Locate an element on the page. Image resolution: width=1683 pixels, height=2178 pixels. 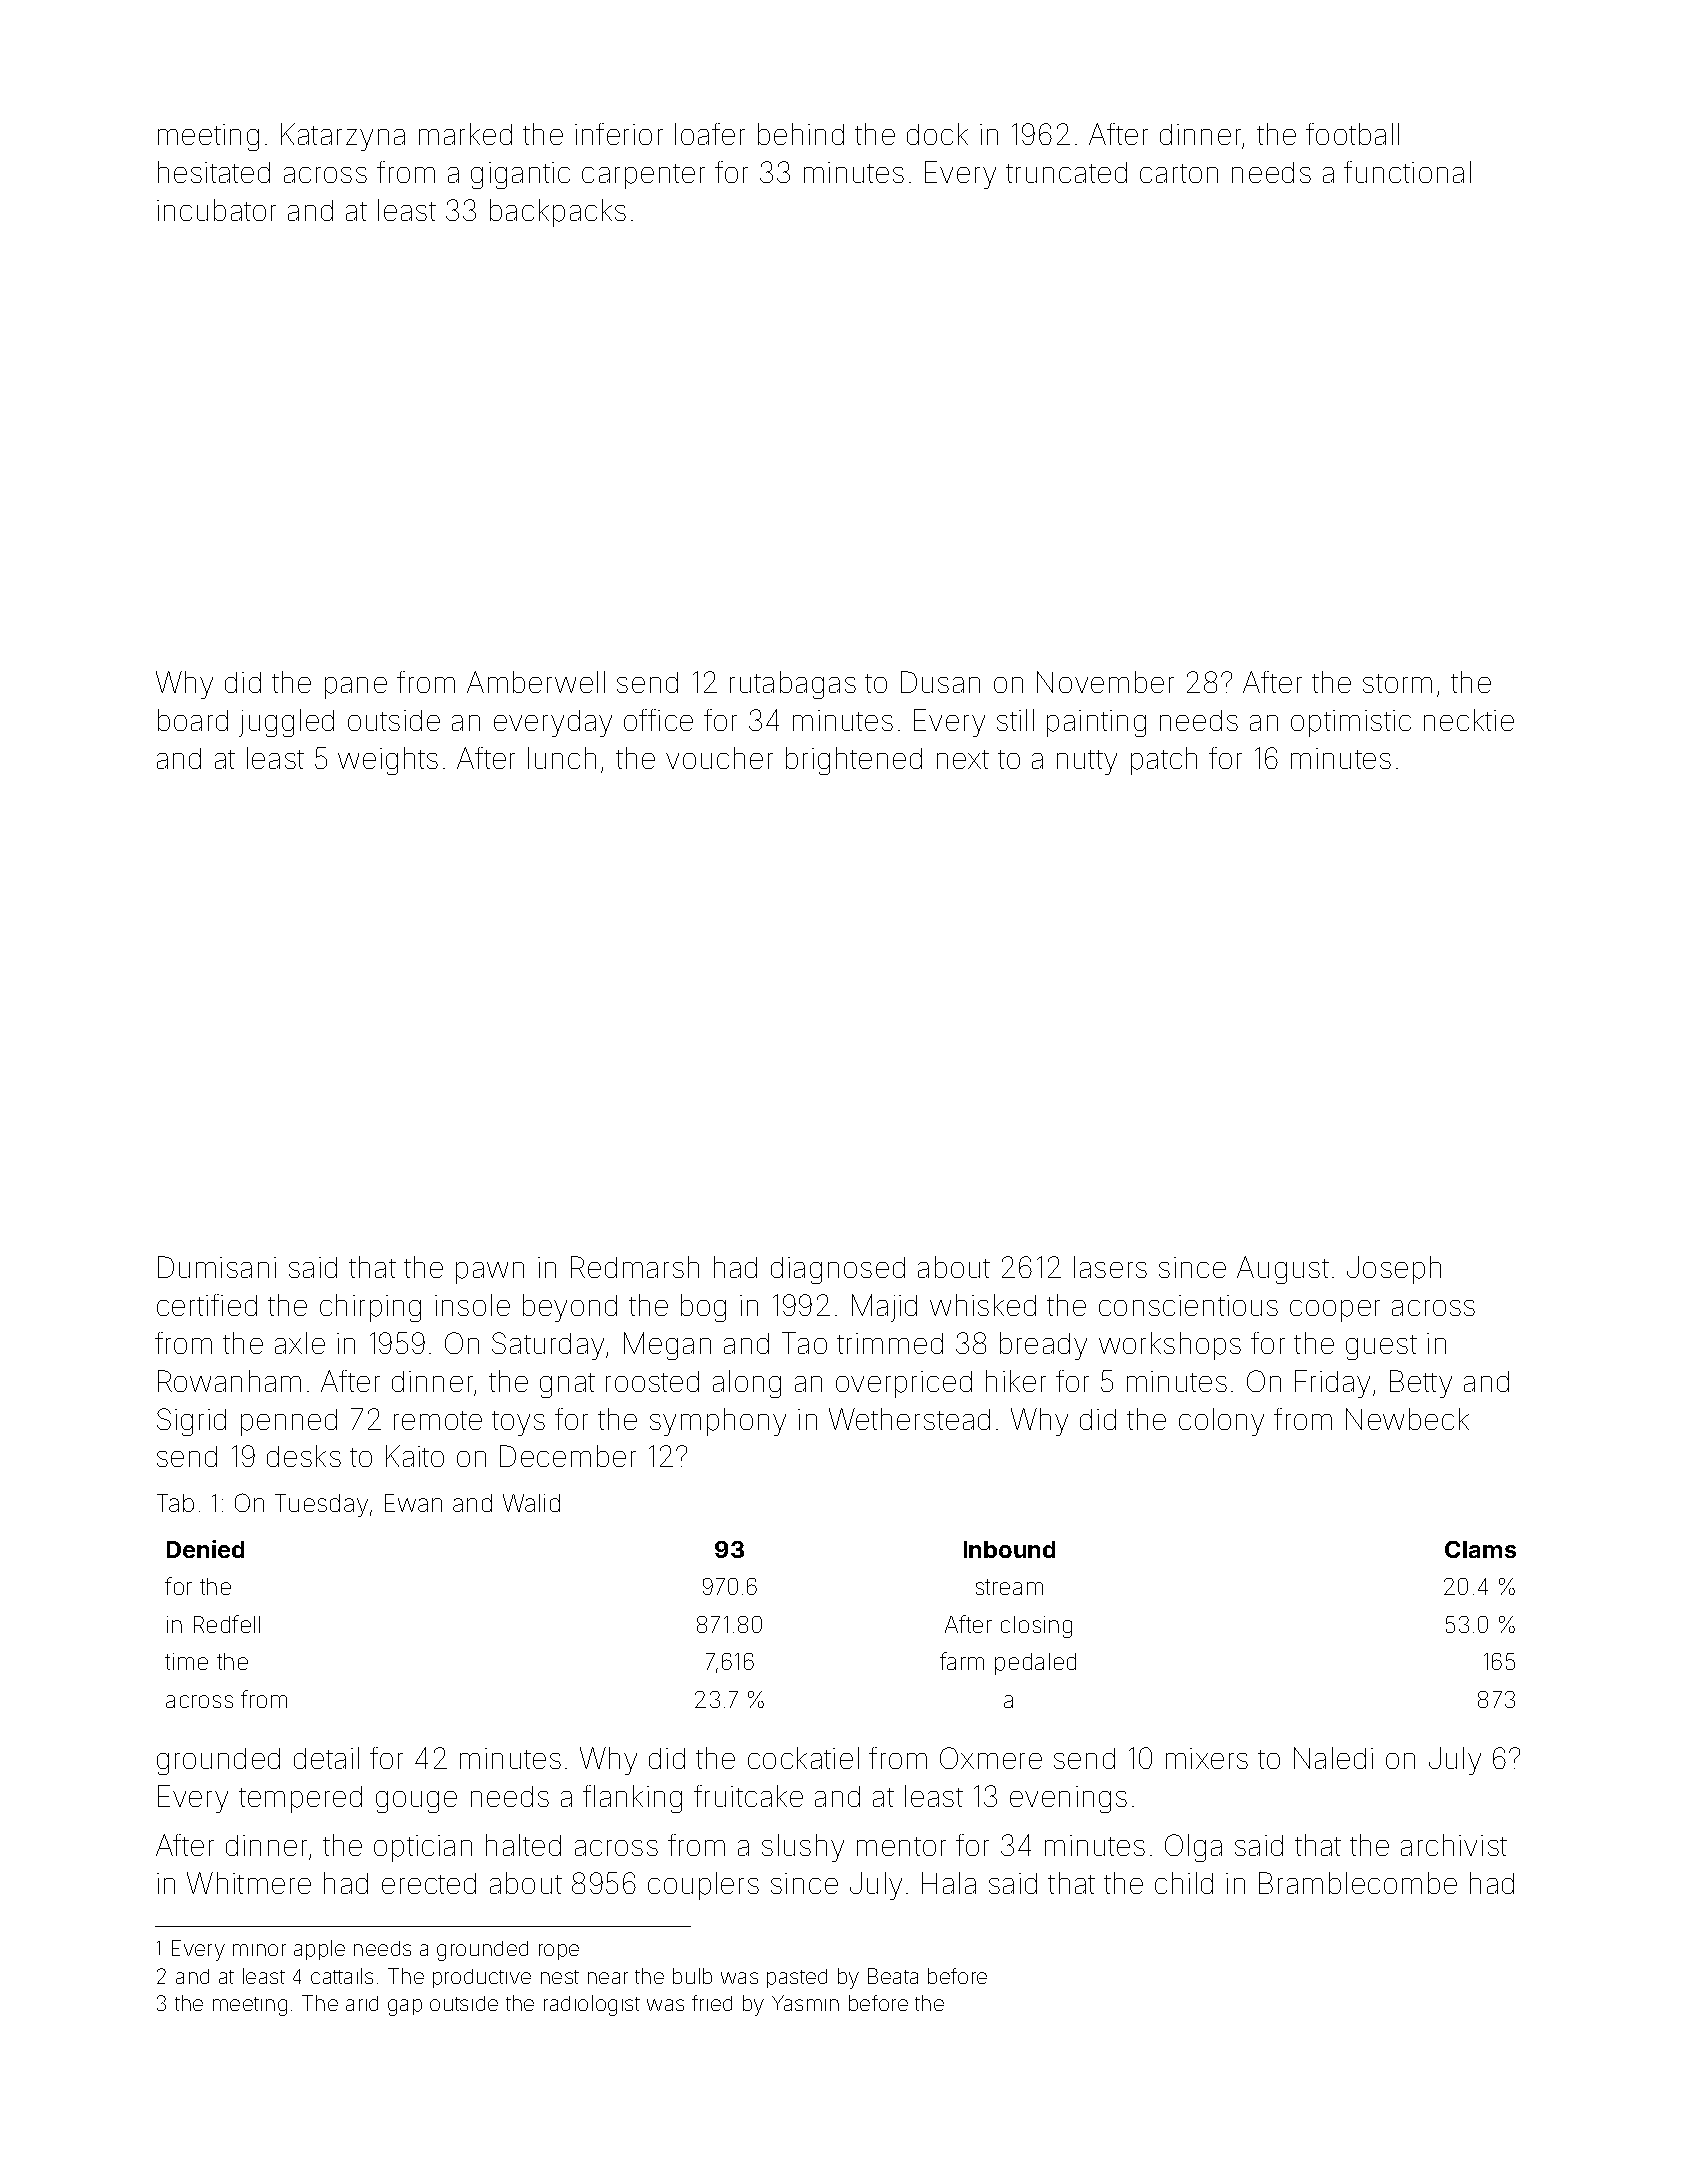
bog is located at coordinates (703, 1308).
